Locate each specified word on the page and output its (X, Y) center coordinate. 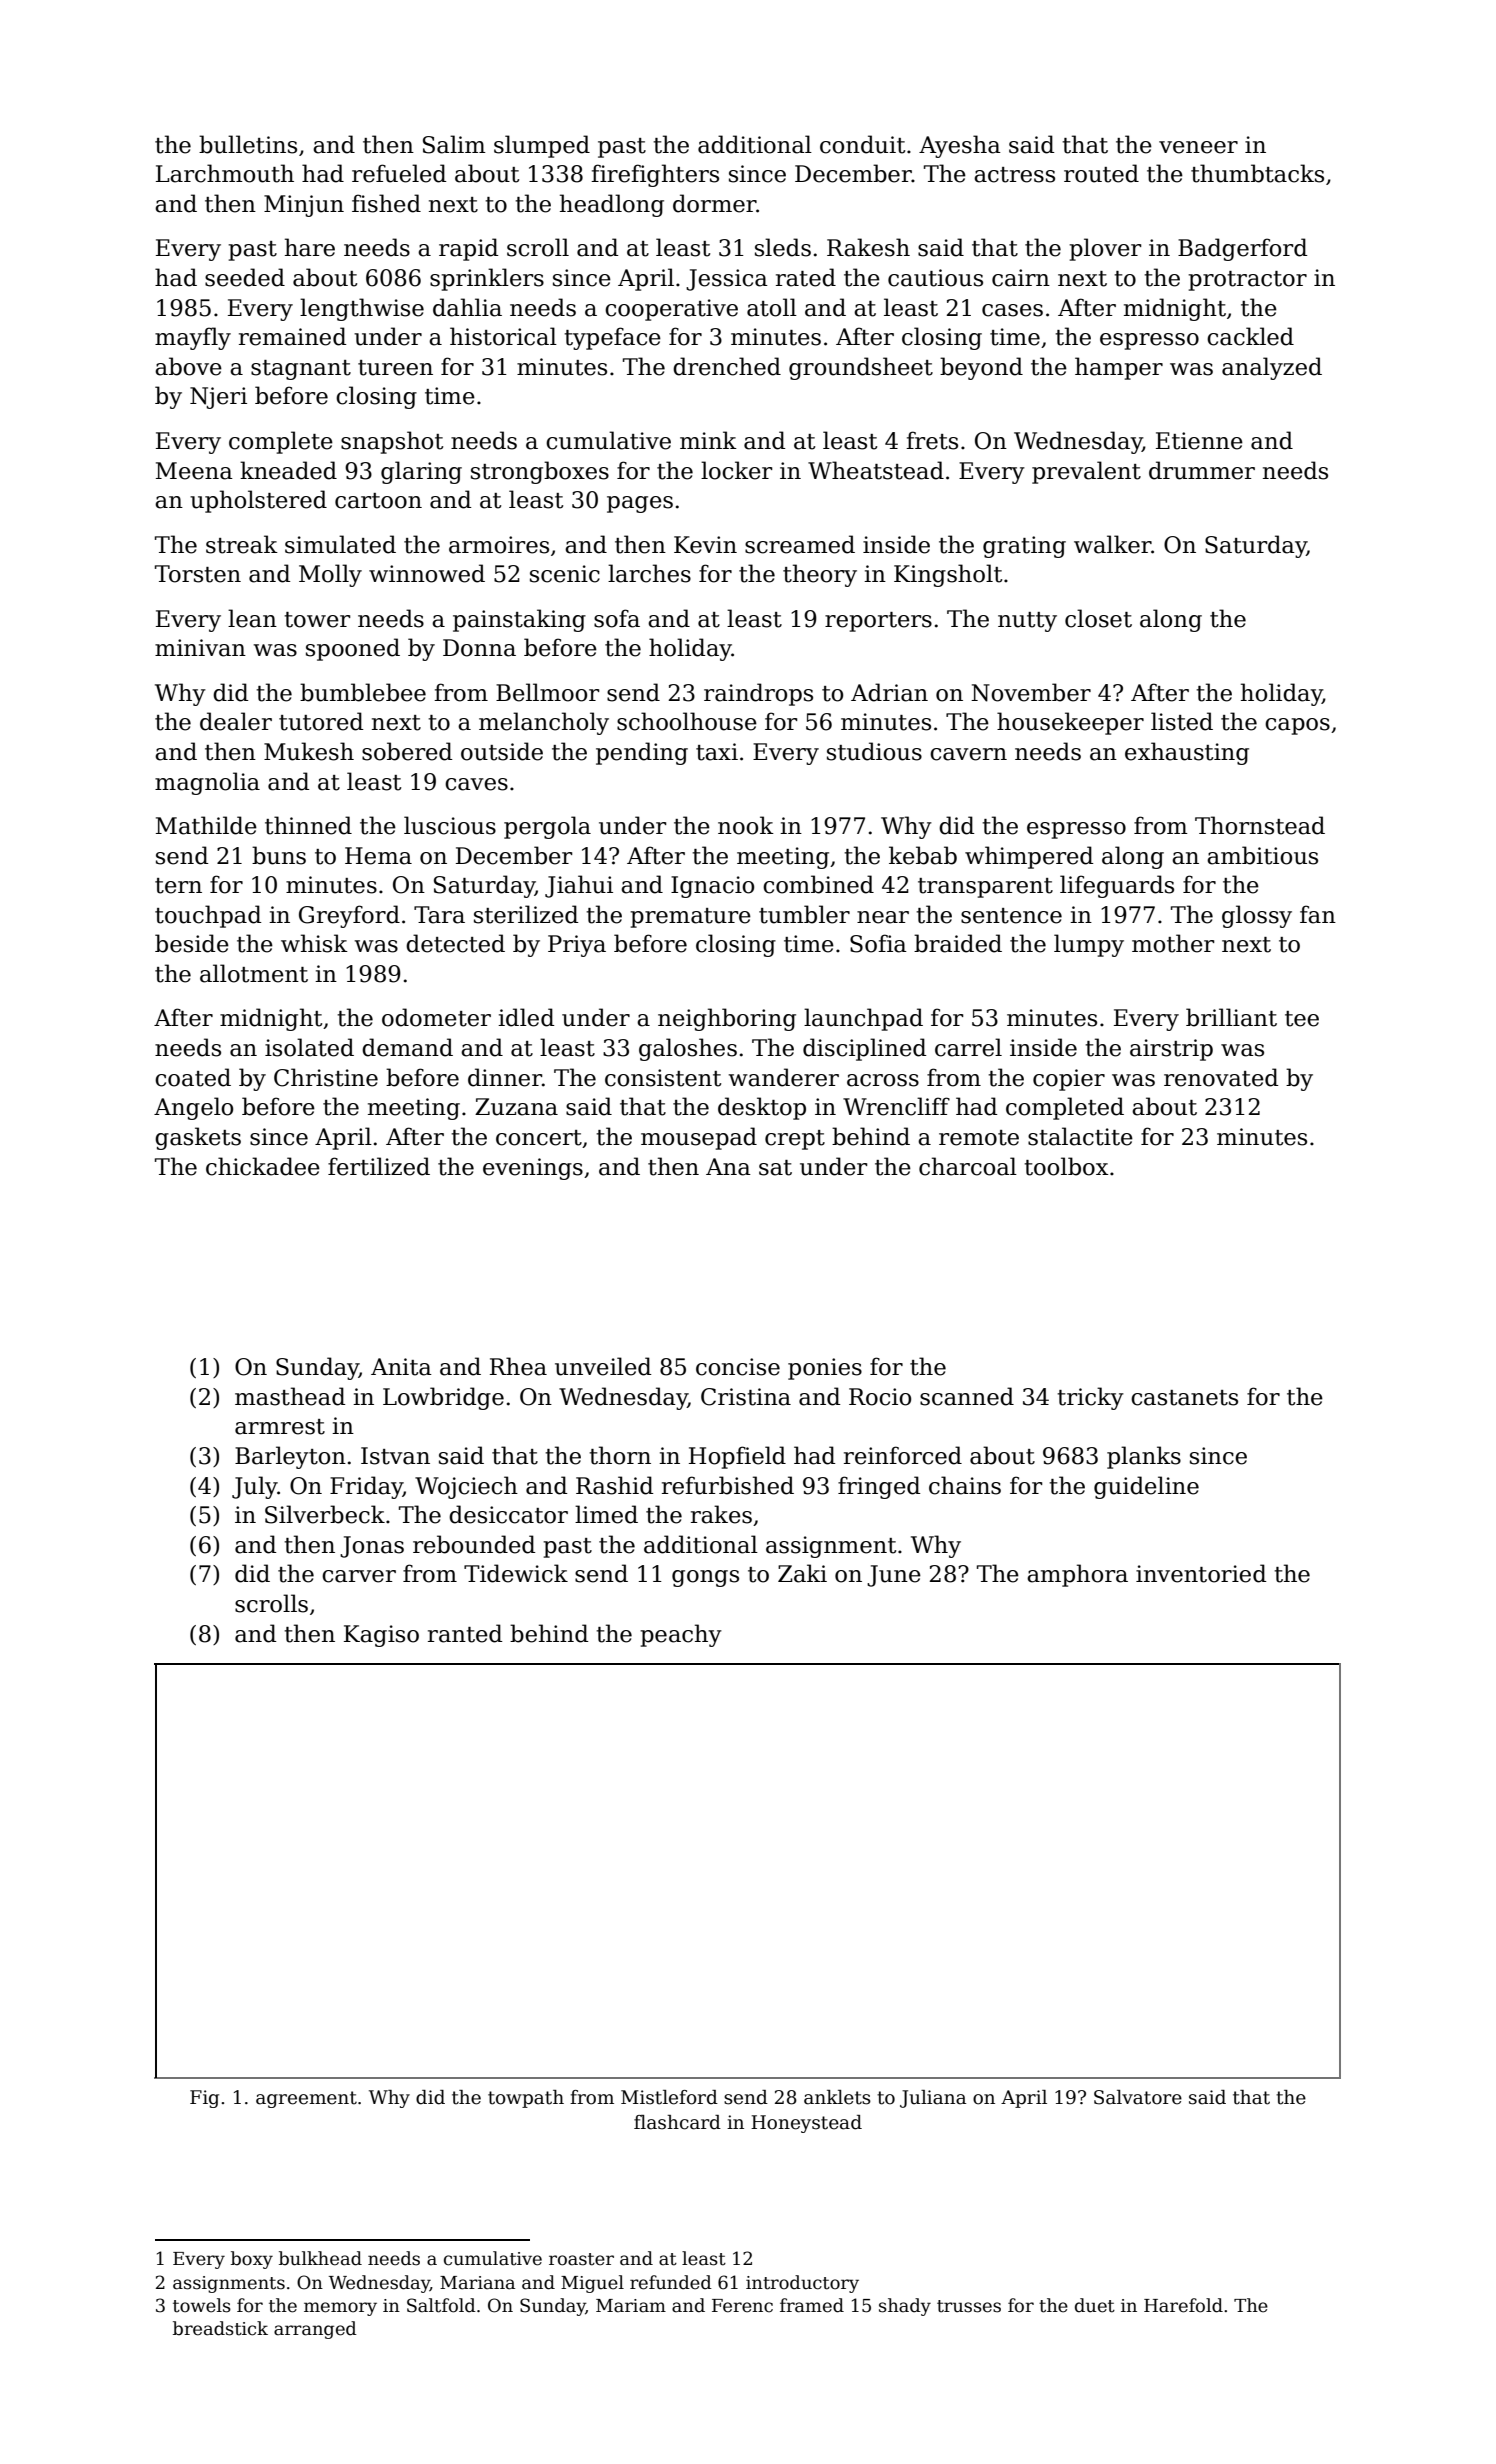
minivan (200, 648)
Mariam (631, 2306)
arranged (315, 2330)
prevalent (1086, 472)
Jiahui (579, 886)
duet (1095, 2305)
